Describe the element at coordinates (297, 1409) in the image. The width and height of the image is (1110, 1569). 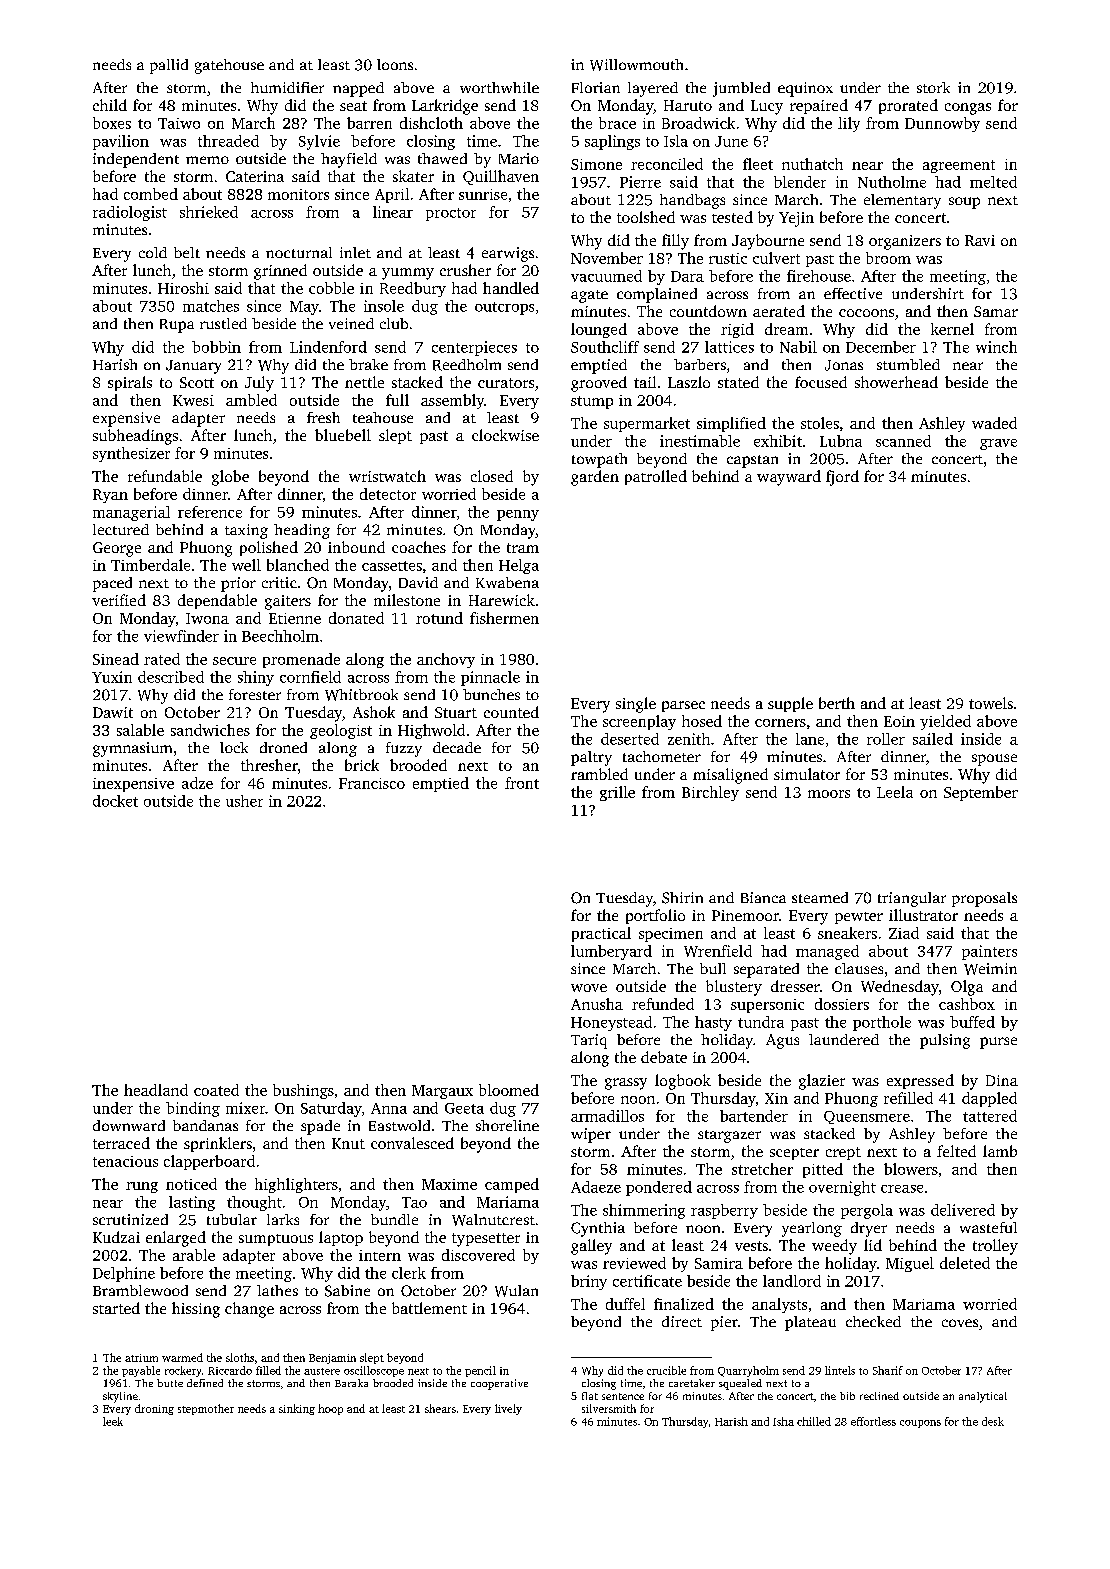
I see `sinking` at that location.
